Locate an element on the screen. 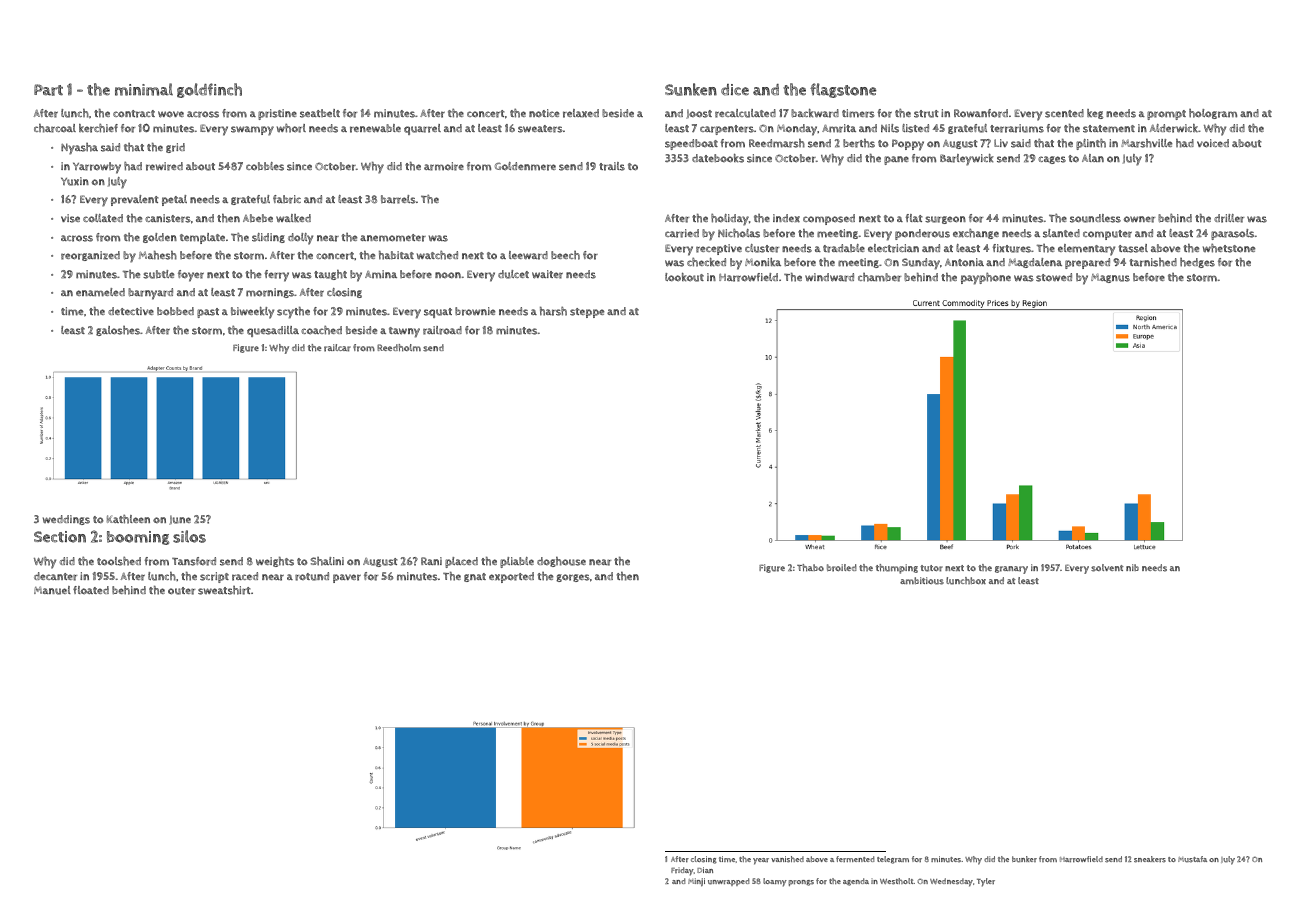 The width and height of the screenshot is (1308, 924). grid is located at coordinates (175, 148).
